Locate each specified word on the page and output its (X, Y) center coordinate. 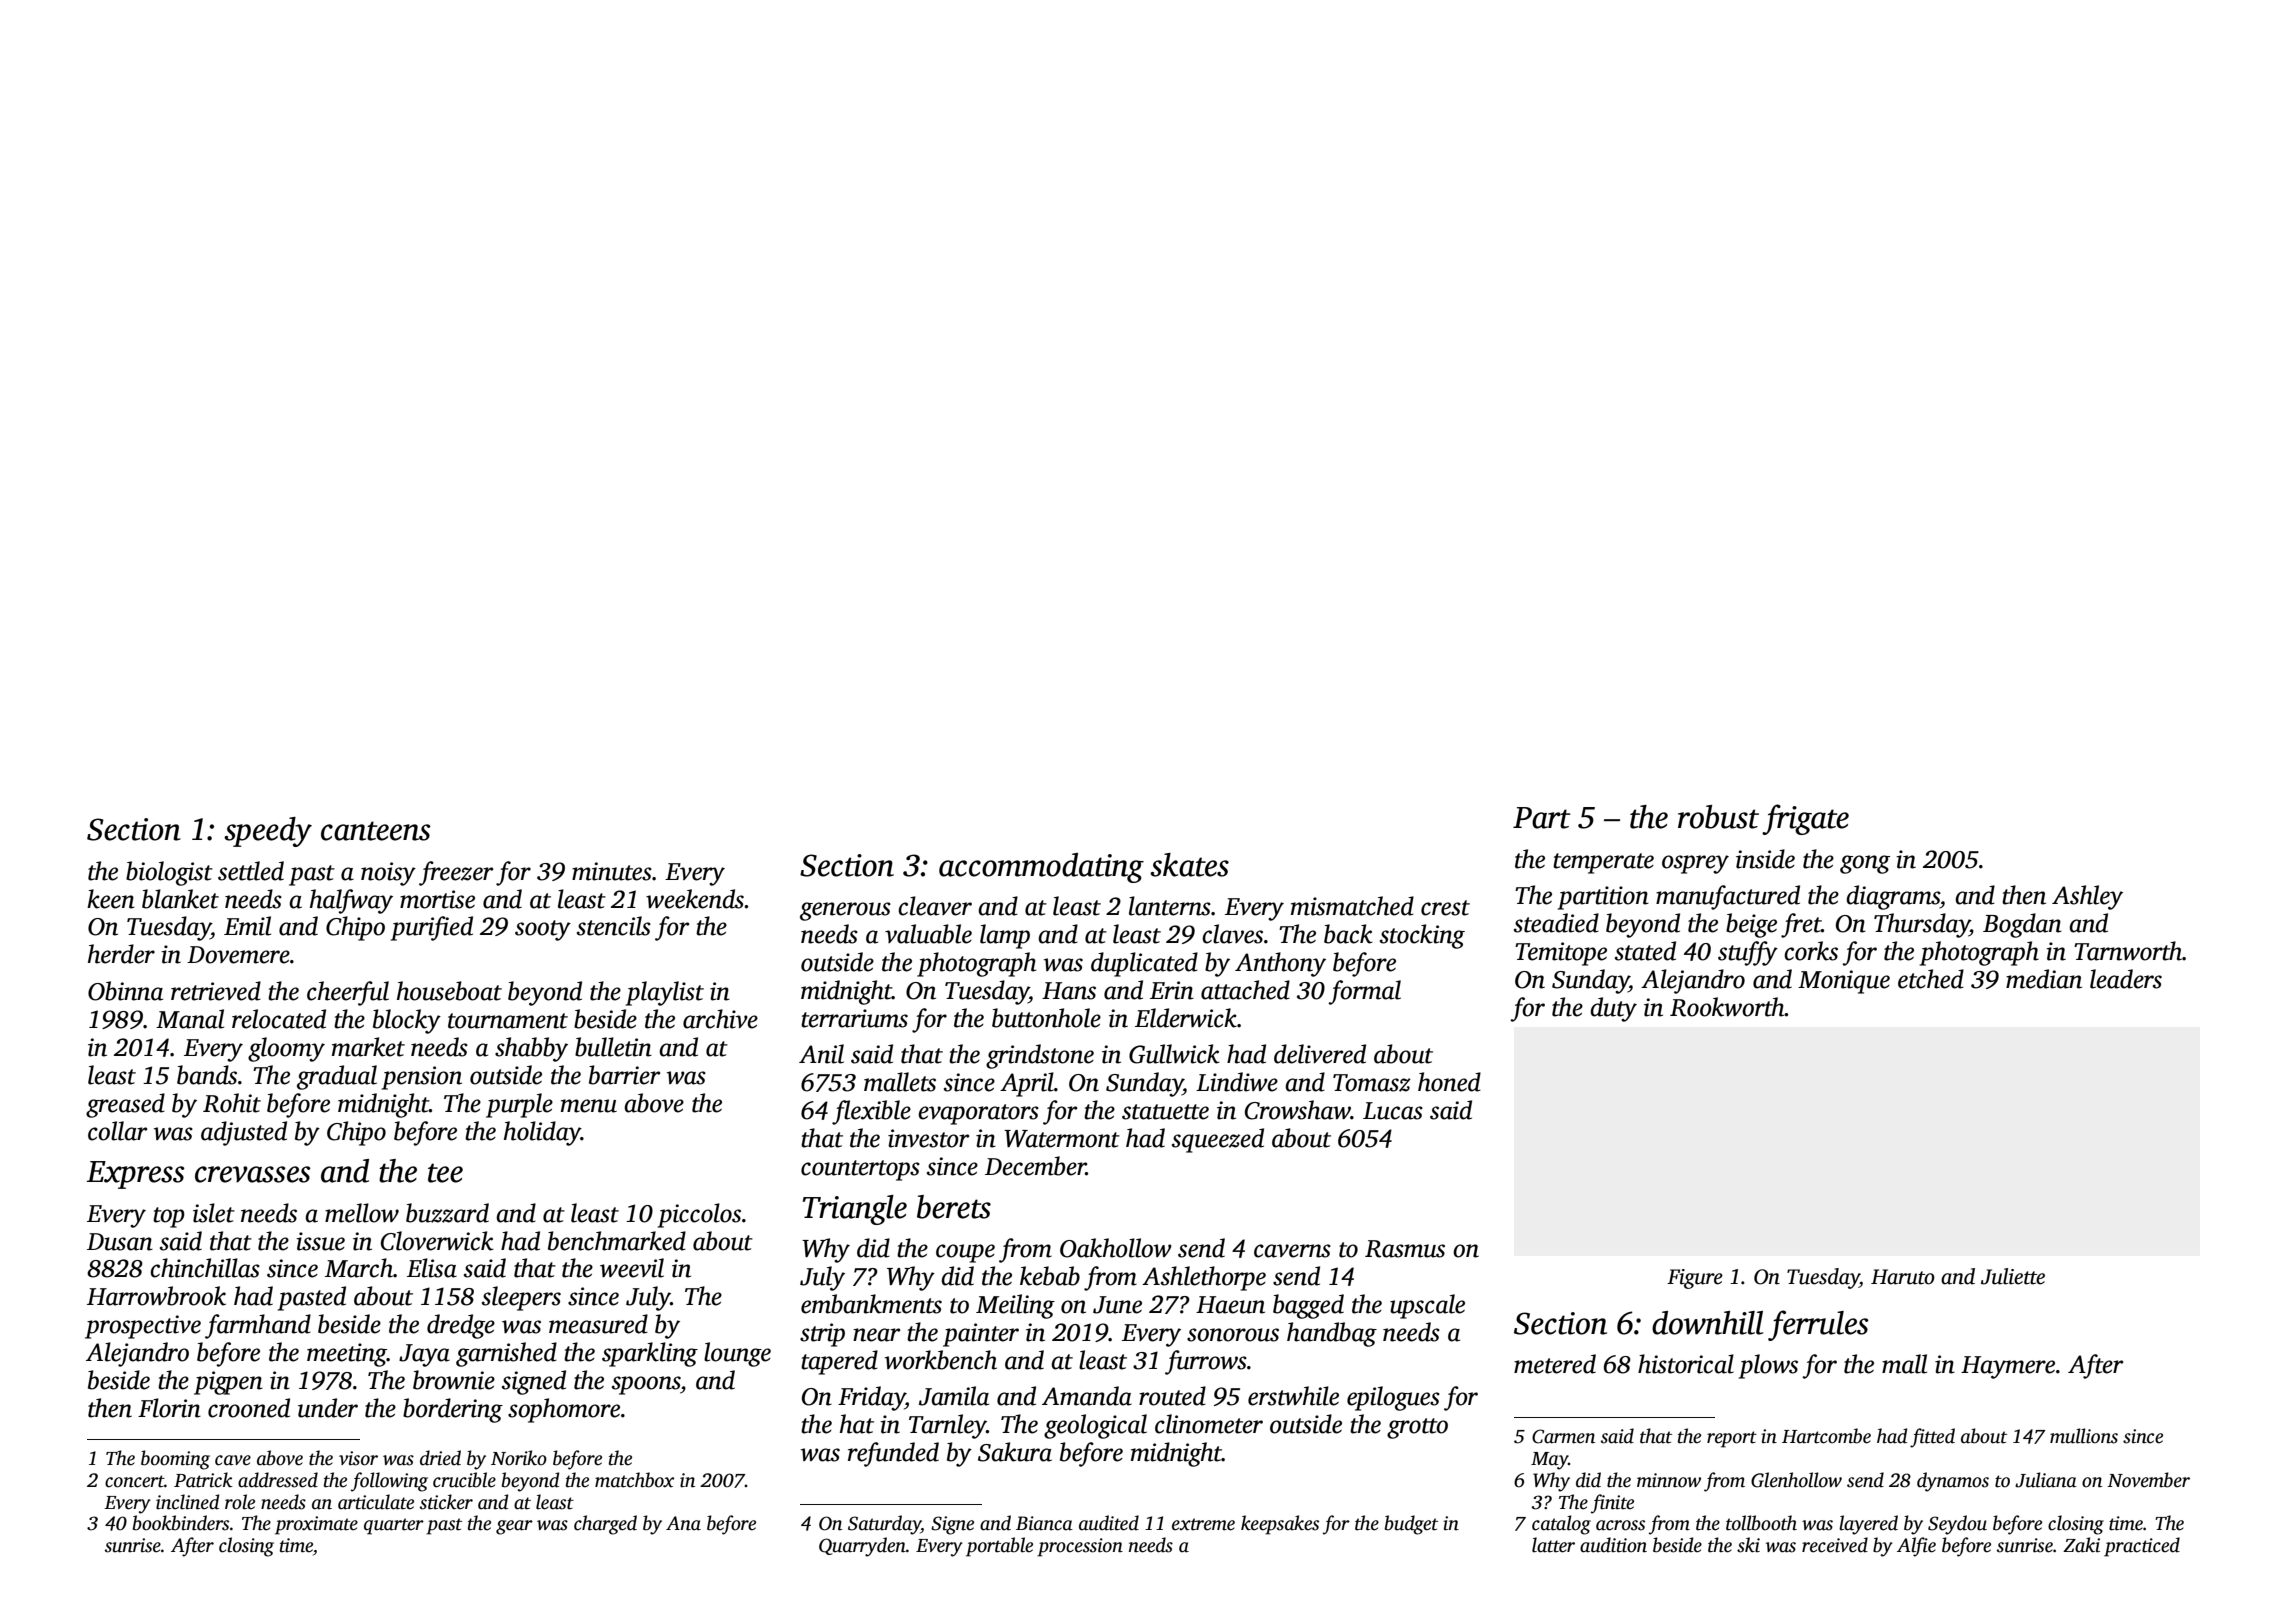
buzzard (447, 1213)
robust (1718, 817)
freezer (456, 873)
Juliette (2013, 1276)
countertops (860, 1170)
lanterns (1170, 906)
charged (605, 1525)
